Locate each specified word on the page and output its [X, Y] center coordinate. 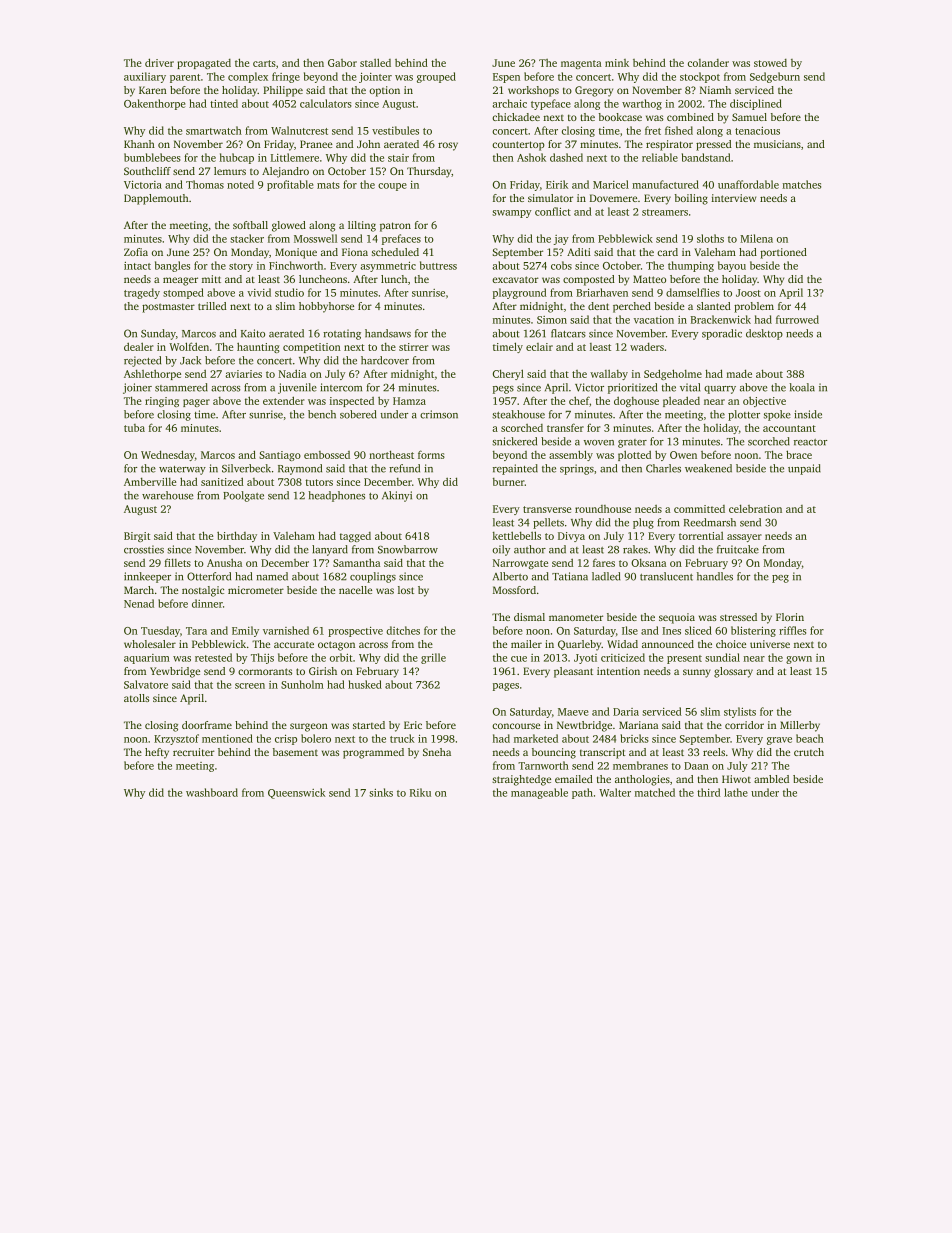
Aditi [579, 252]
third [708, 792]
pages [506, 687]
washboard [212, 792]
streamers [665, 212]
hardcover [385, 360]
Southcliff [147, 171]
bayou [732, 266]
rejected [142, 361]
